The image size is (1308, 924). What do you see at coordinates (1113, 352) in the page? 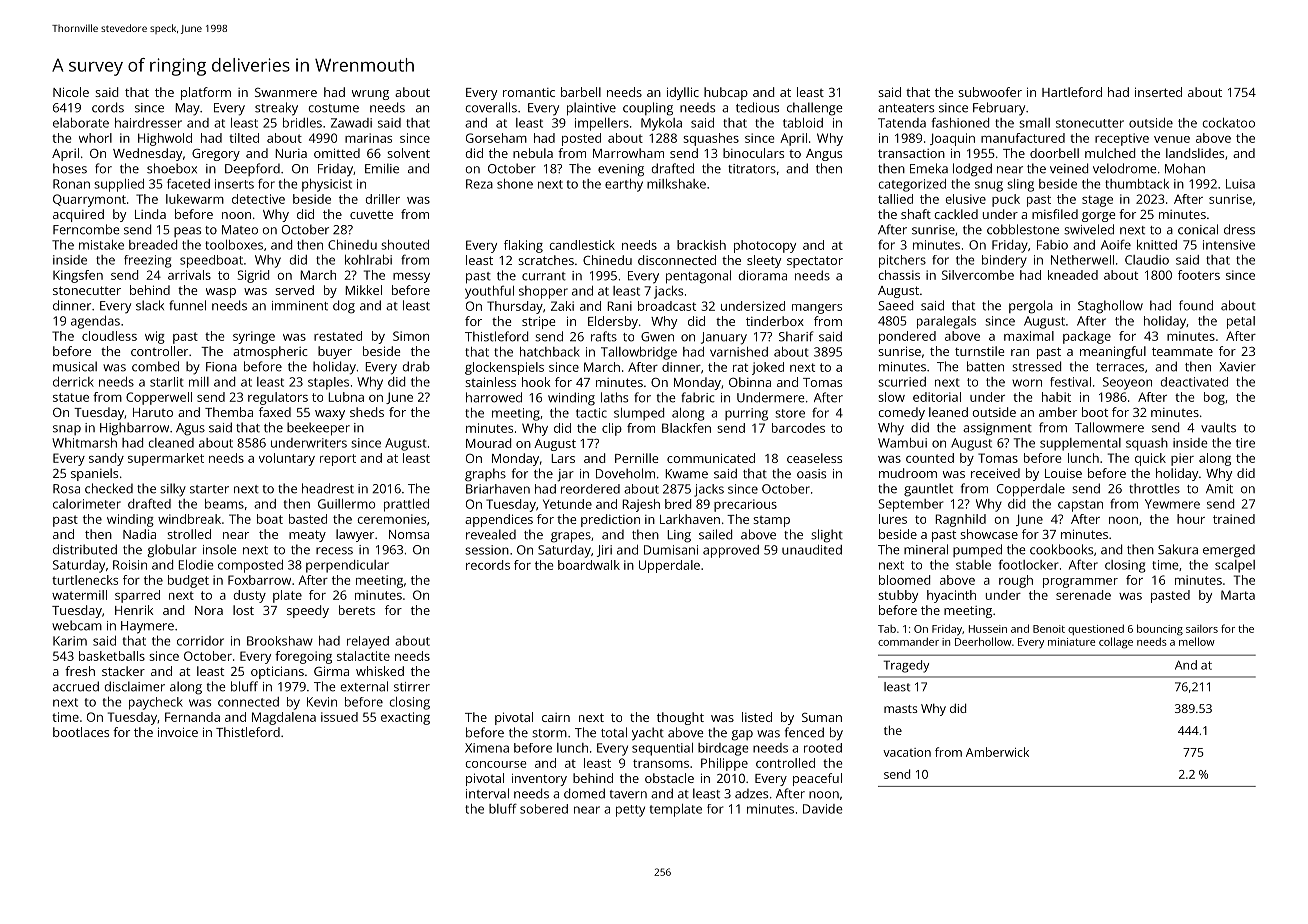
I see `meaningful` at bounding box center [1113, 352].
